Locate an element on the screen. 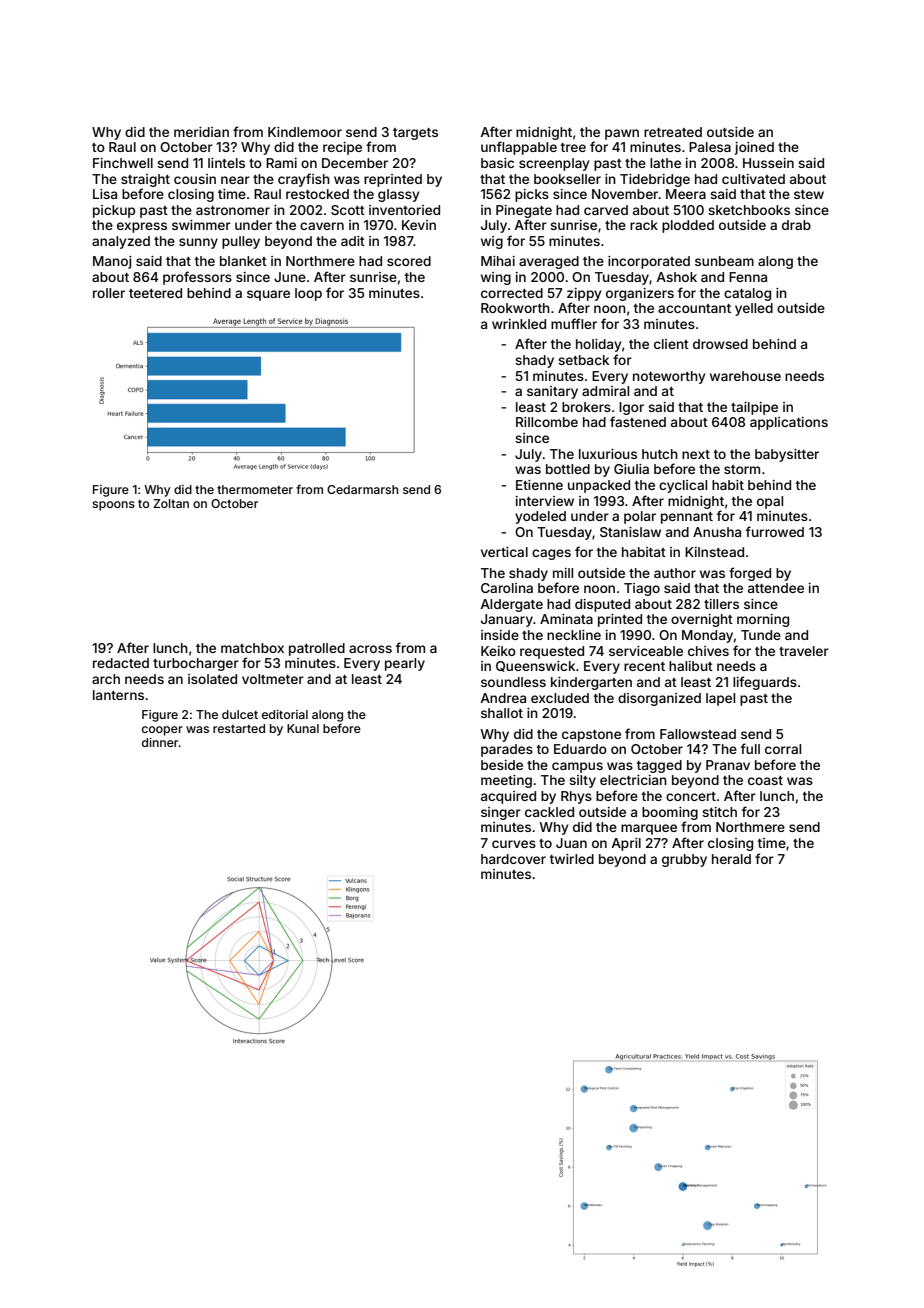 The width and height of the screenshot is (924, 1308). singer is located at coordinates (501, 813).
